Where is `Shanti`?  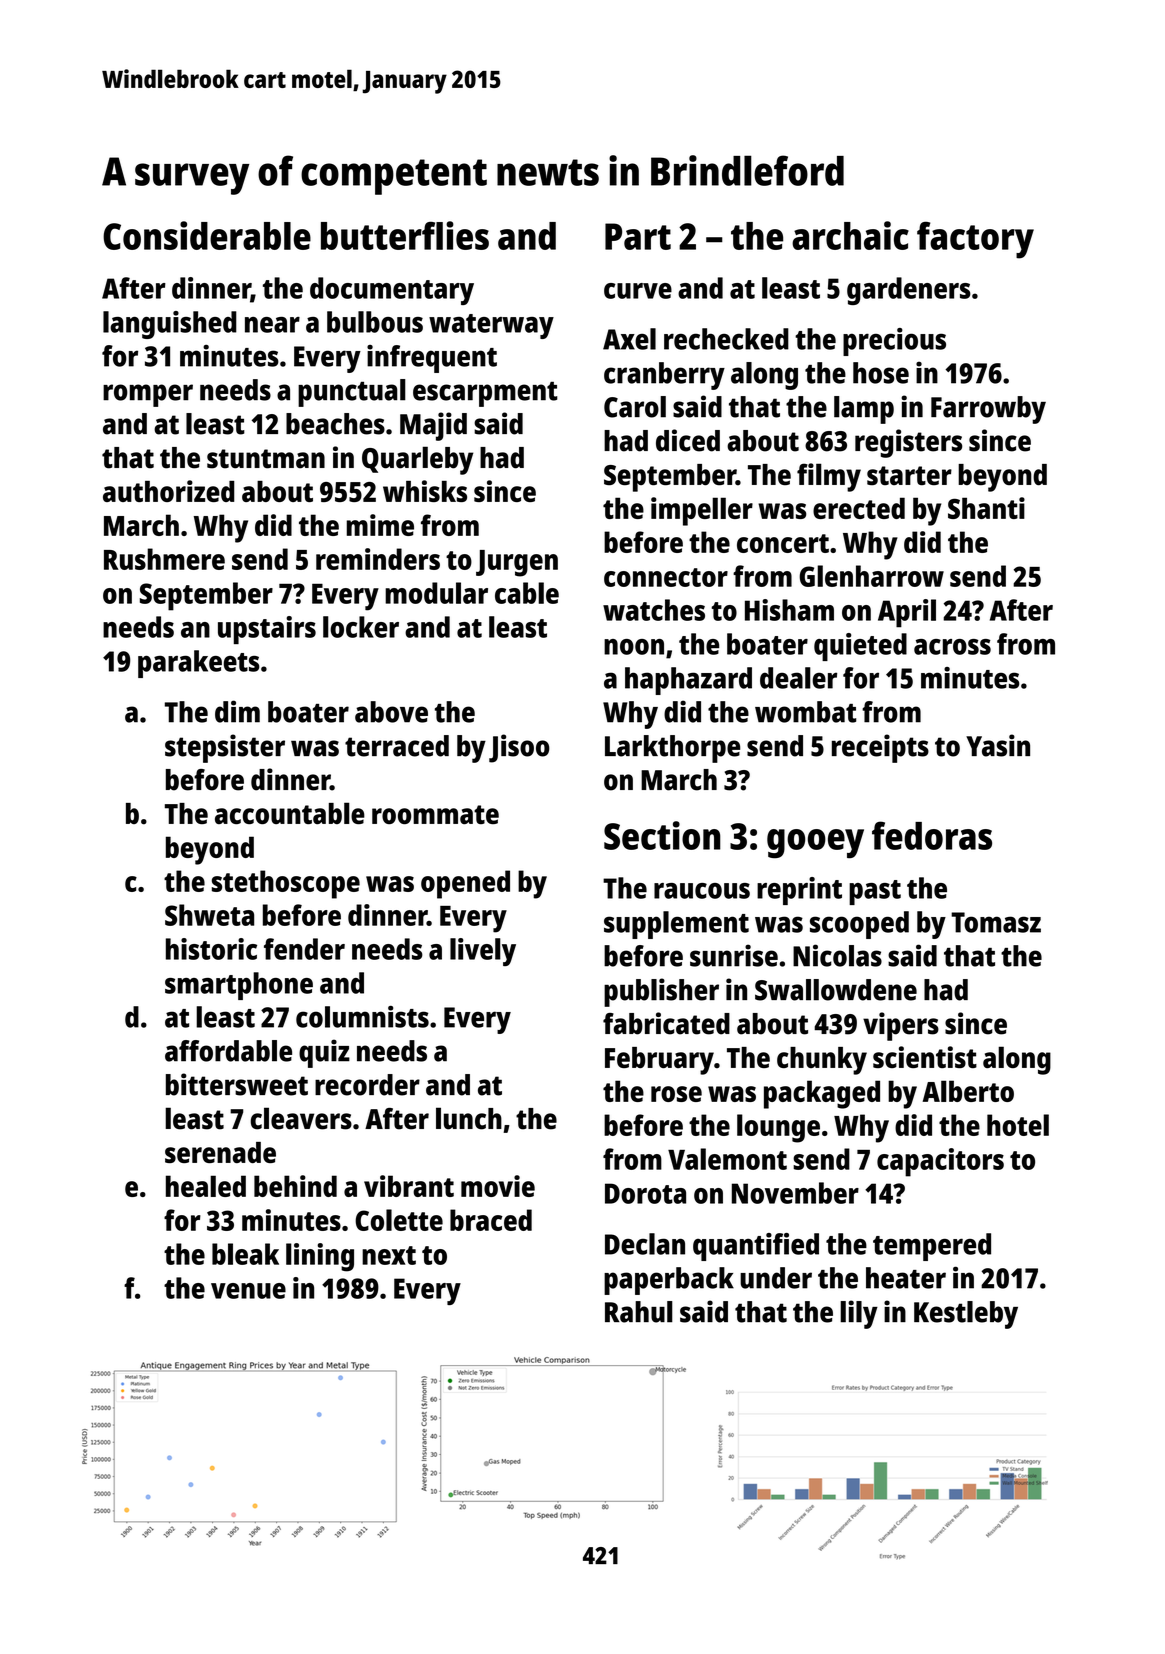 Shanti is located at coordinates (986, 508).
